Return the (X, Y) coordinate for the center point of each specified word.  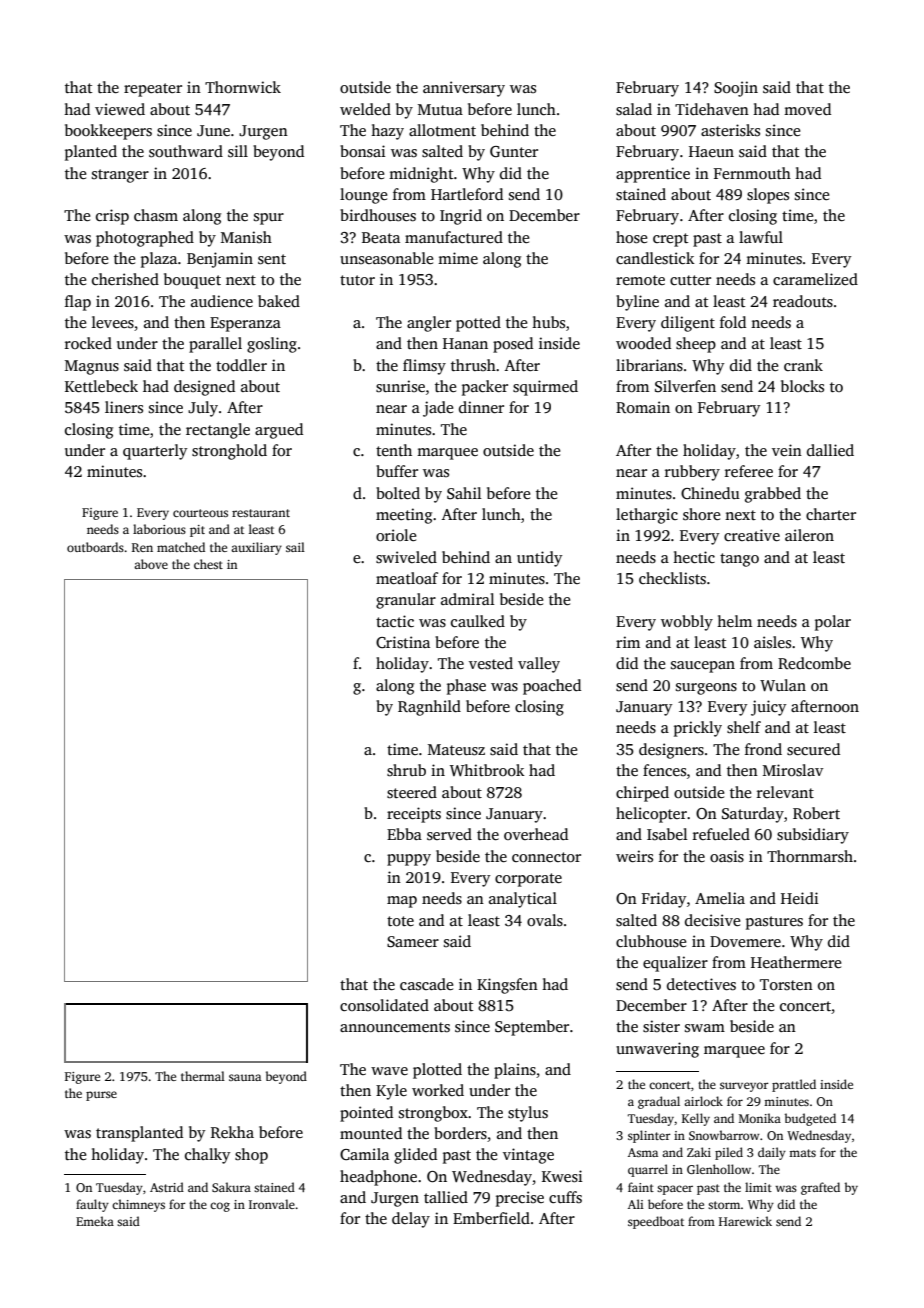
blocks (802, 386)
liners (124, 407)
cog (220, 1207)
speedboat (656, 1222)
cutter (690, 280)
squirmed (545, 388)
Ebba (404, 834)
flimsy (424, 367)
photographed (145, 239)
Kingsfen (507, 986)
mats (802, 1153)
